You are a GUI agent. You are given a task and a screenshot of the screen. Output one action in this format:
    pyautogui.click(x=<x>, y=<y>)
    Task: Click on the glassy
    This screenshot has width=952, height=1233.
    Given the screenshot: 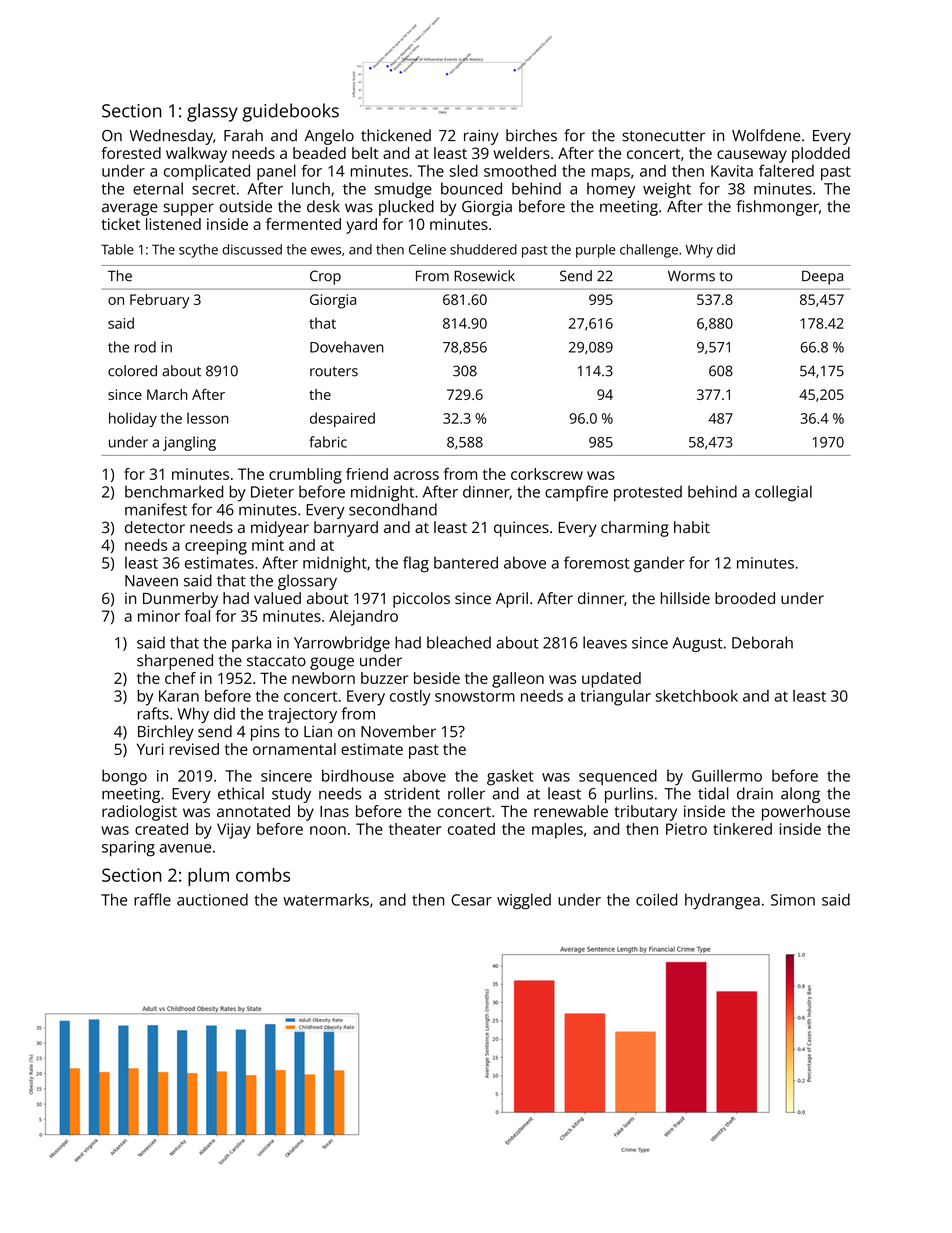 What is the action you would take?
    pyautogui.click(x=212, y=112)
